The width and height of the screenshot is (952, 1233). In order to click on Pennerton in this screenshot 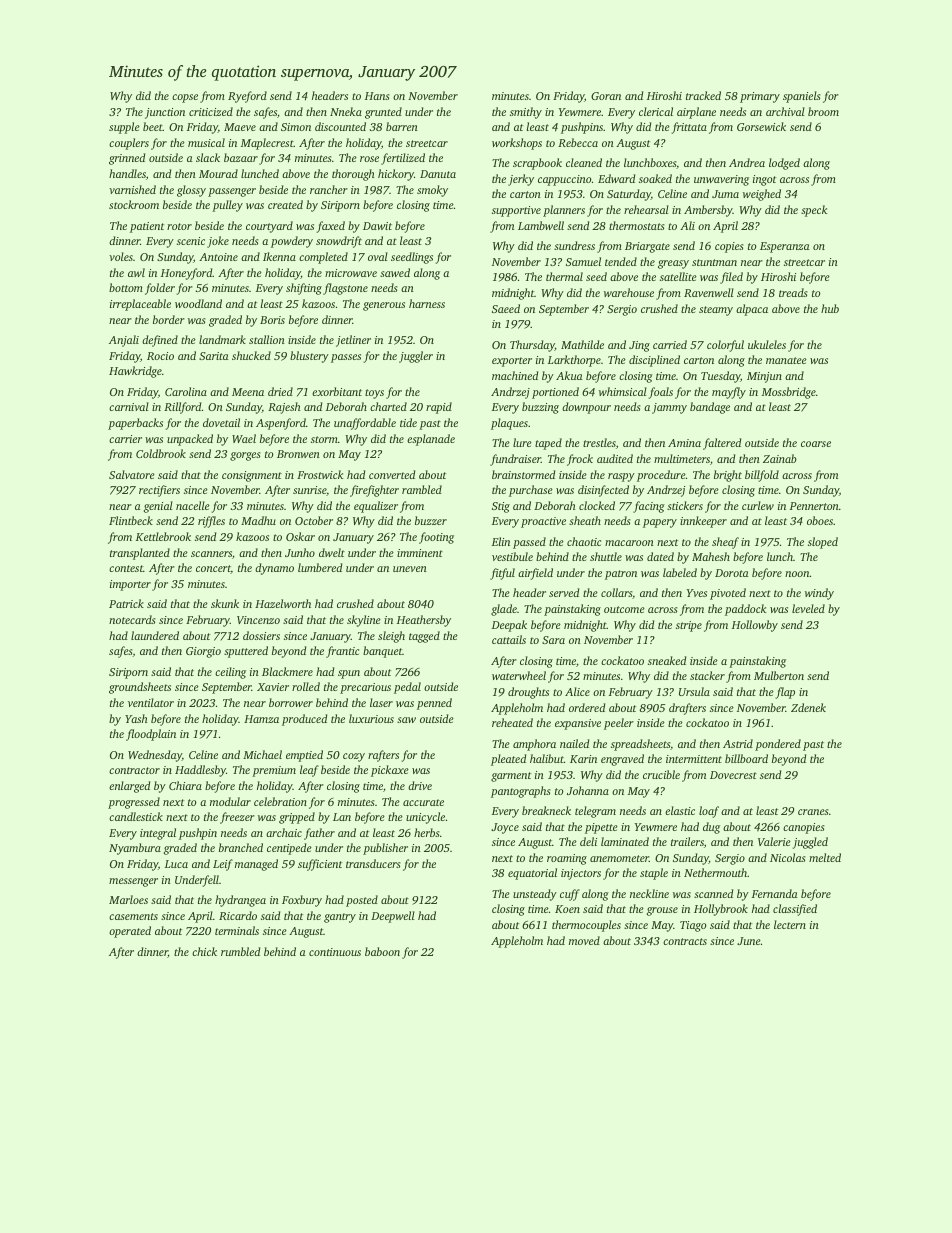, I will do `click(814, 506)`.
